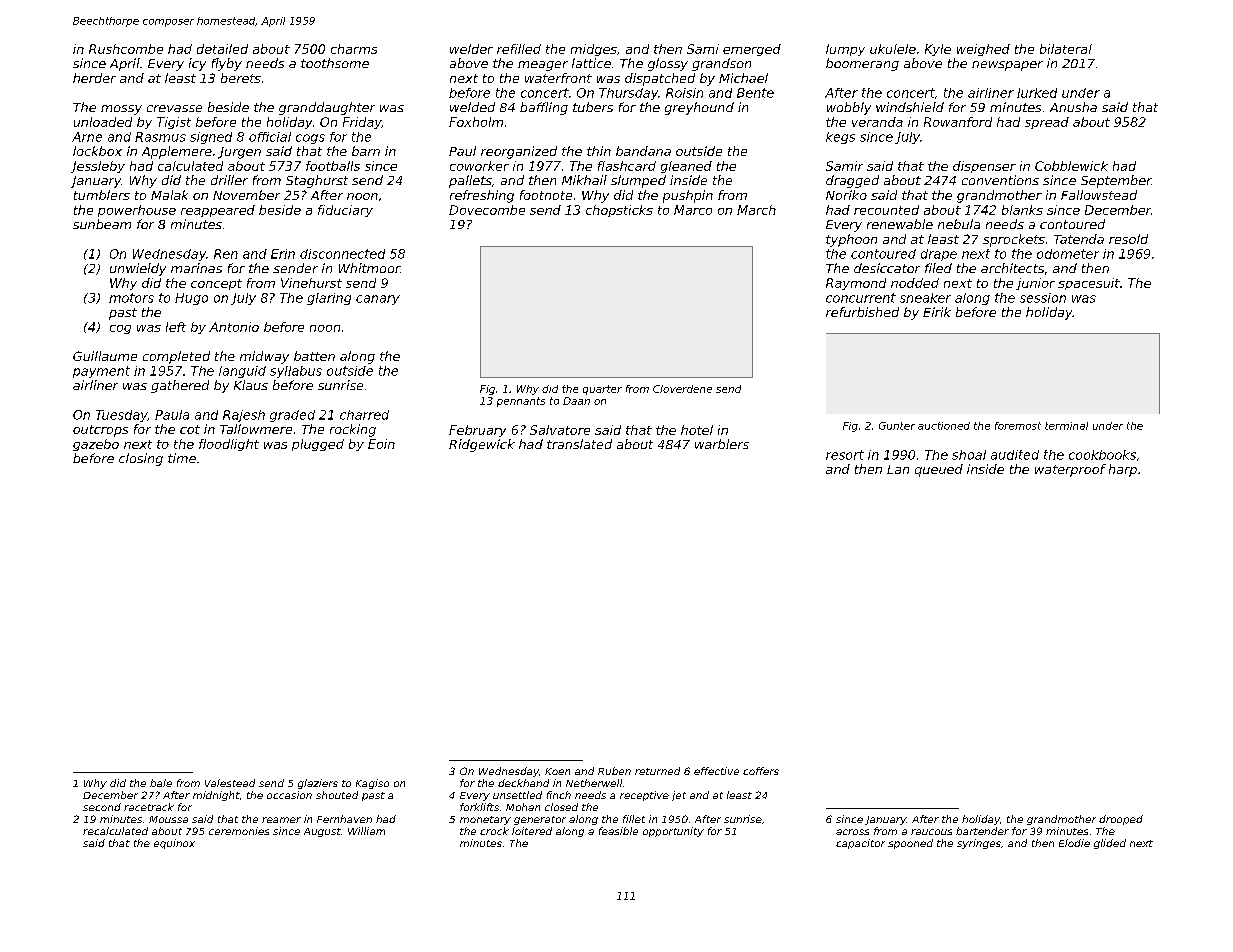 The width and height of the screenshot is (1233, 952). What do you see at coordinates (1066, 49) in the screenshot?
I see `bilateral` at bounding box center [1066, 49].
